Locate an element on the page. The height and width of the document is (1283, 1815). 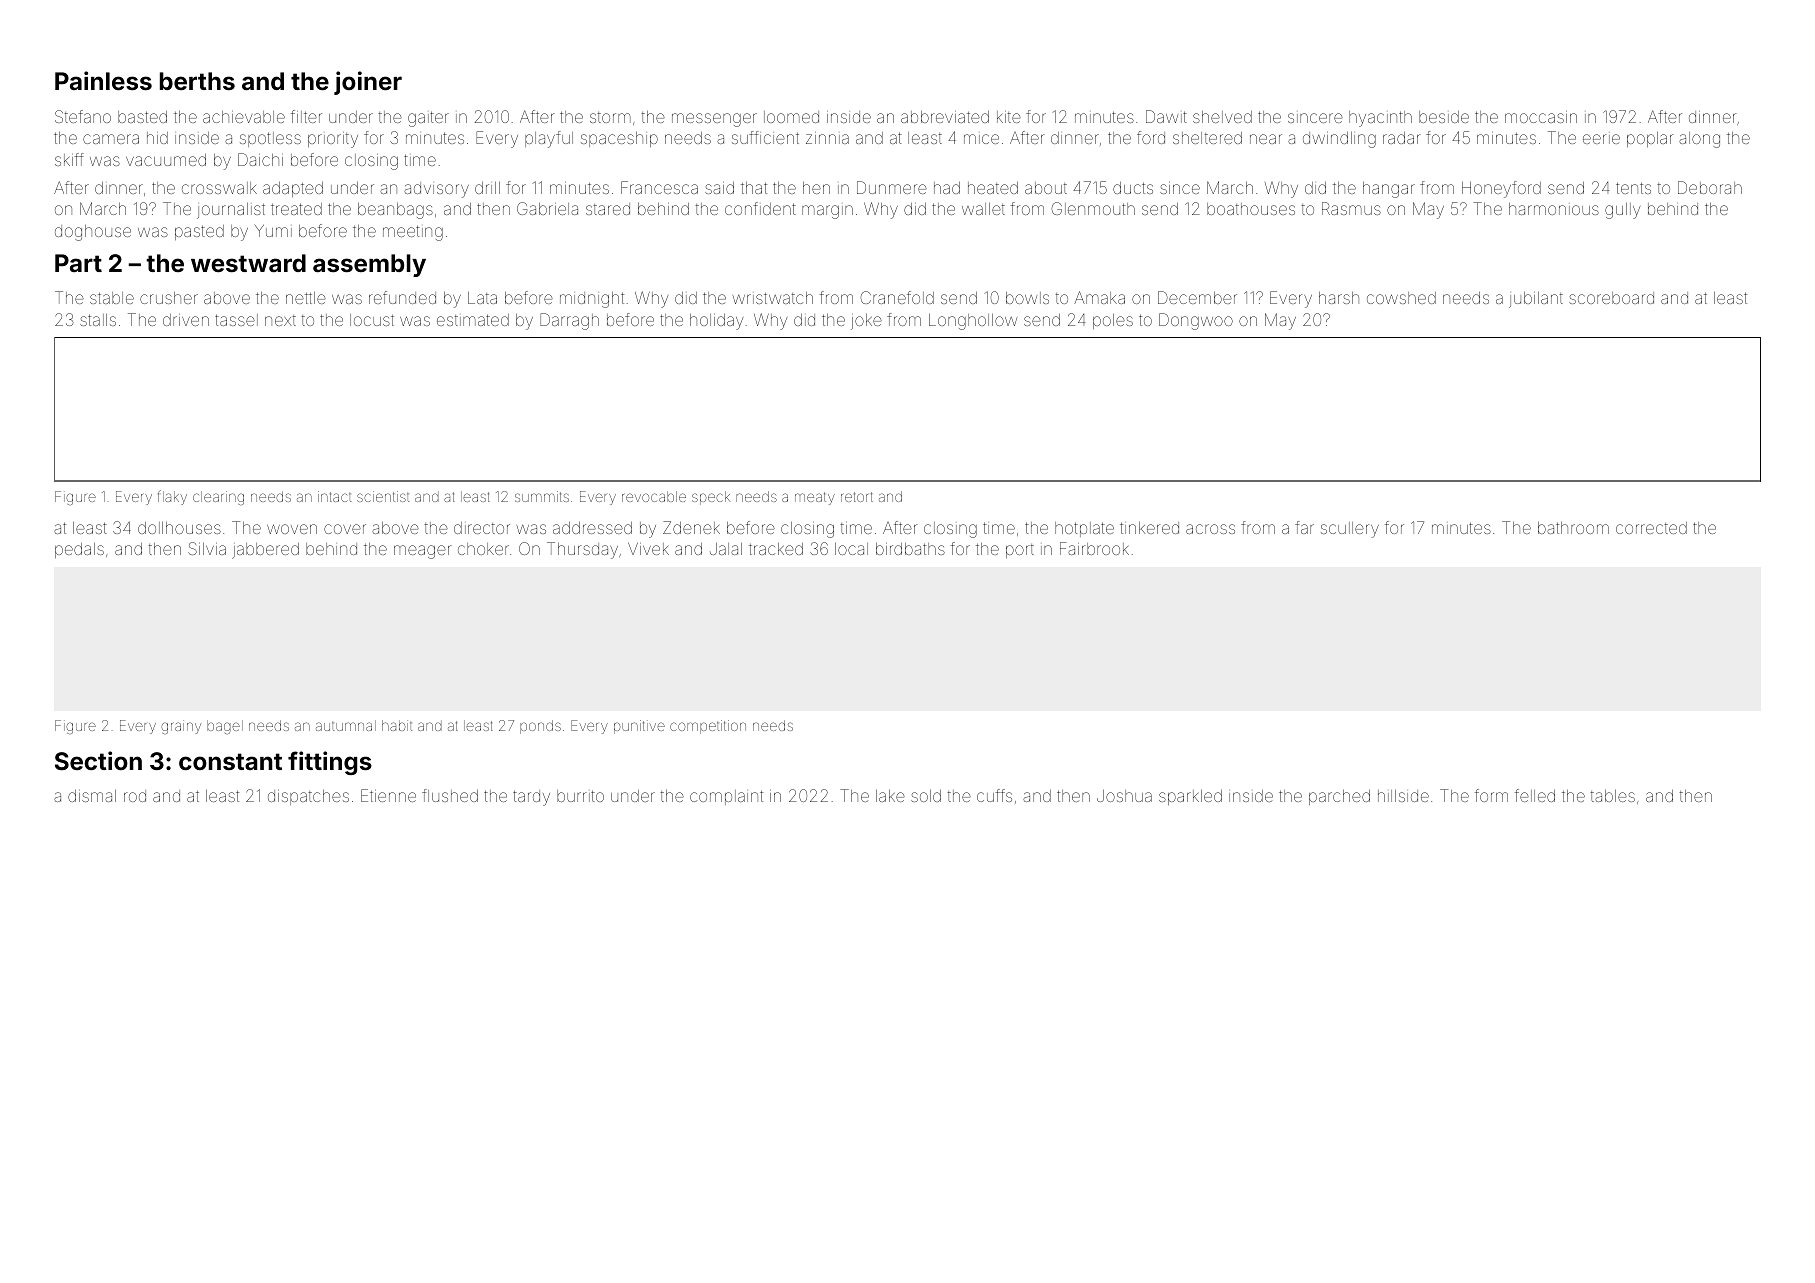
Zdenek is located at coordinates (691, 527).
